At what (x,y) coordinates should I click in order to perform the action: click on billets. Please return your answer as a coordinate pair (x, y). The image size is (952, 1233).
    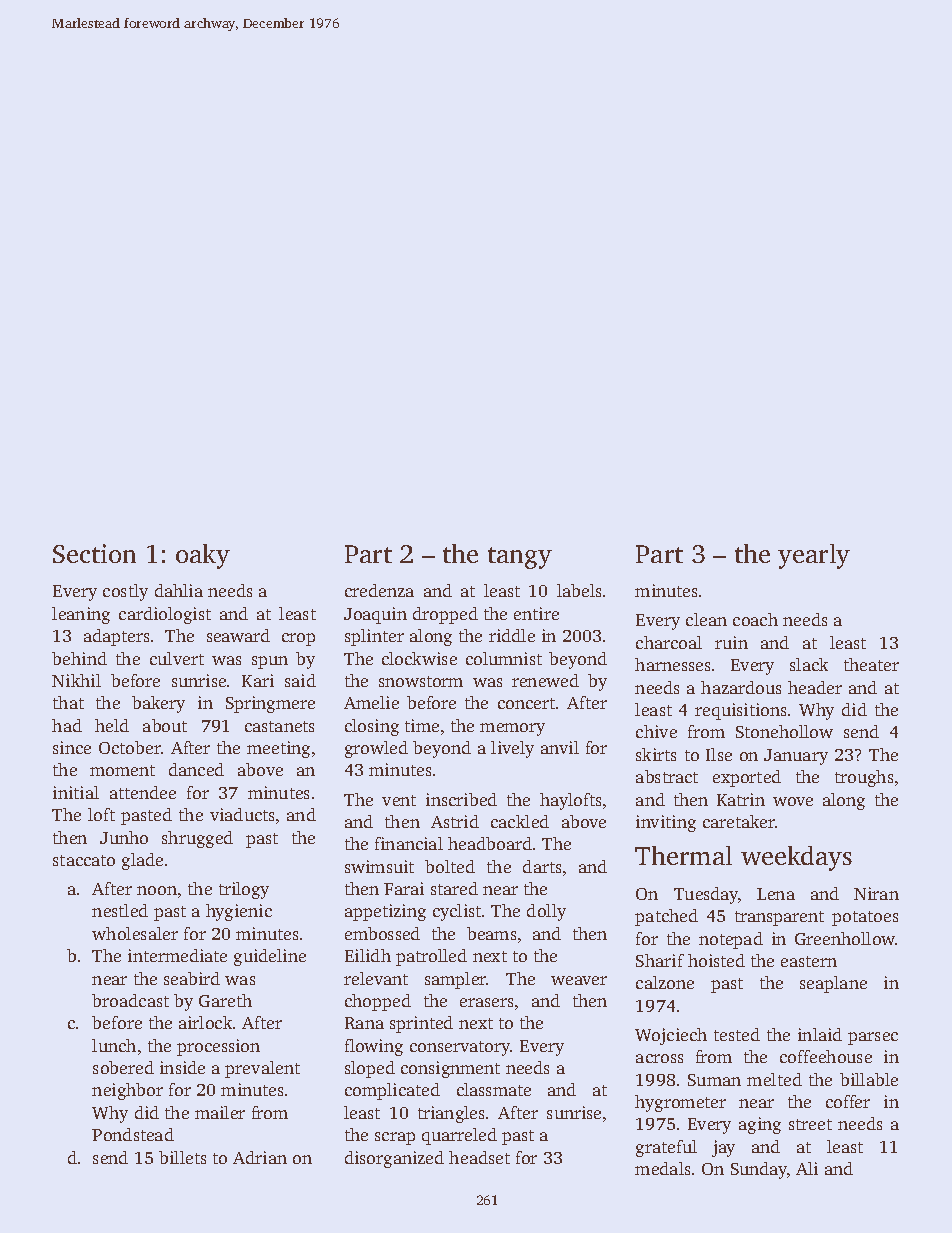
    Looking at the image, I should click on (182, 1157).
